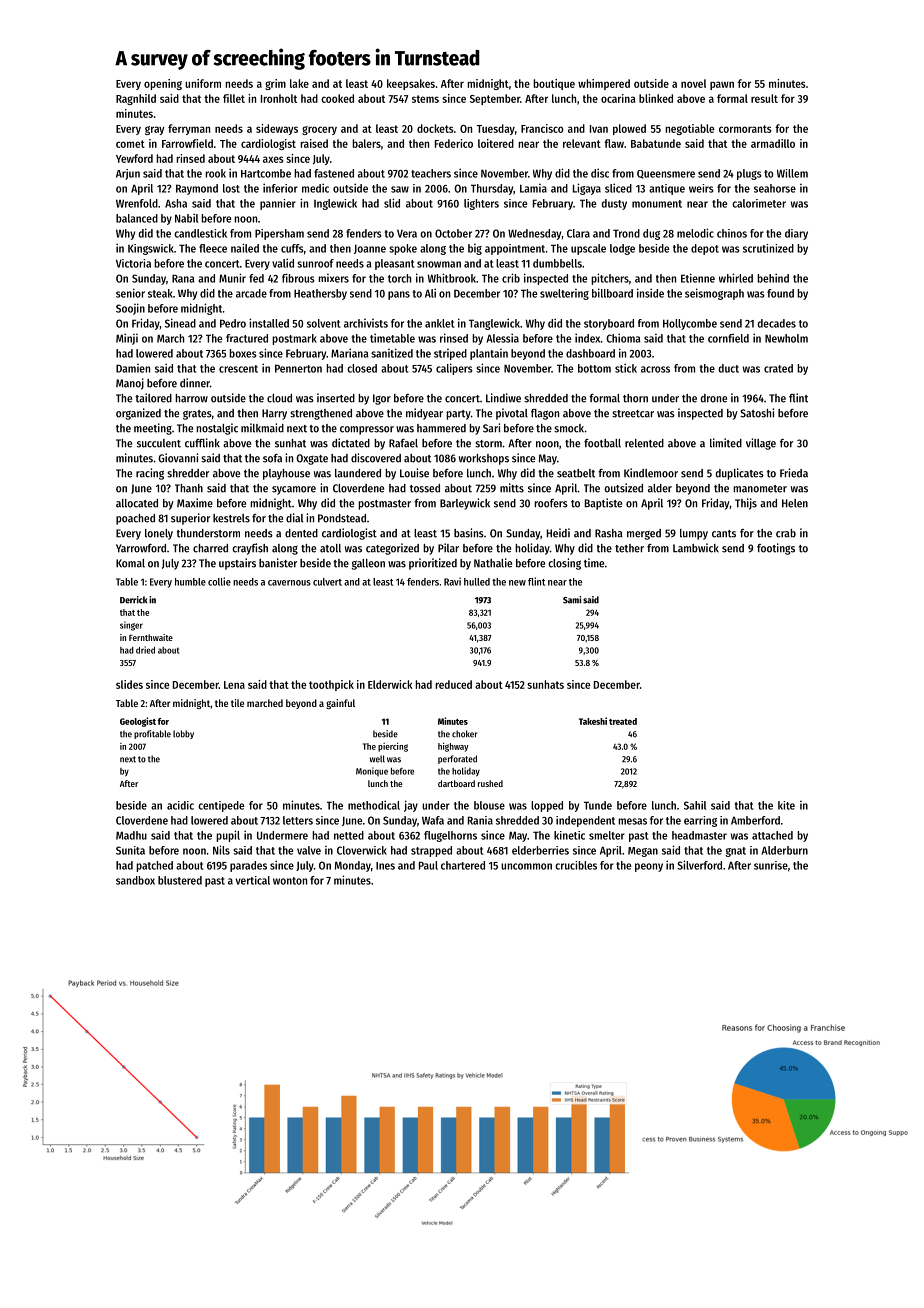 The image size is (924, 1308). What do you see at coordinates (701, 188) in the page?
I see `weirs` at bounding box center [701, 188].
